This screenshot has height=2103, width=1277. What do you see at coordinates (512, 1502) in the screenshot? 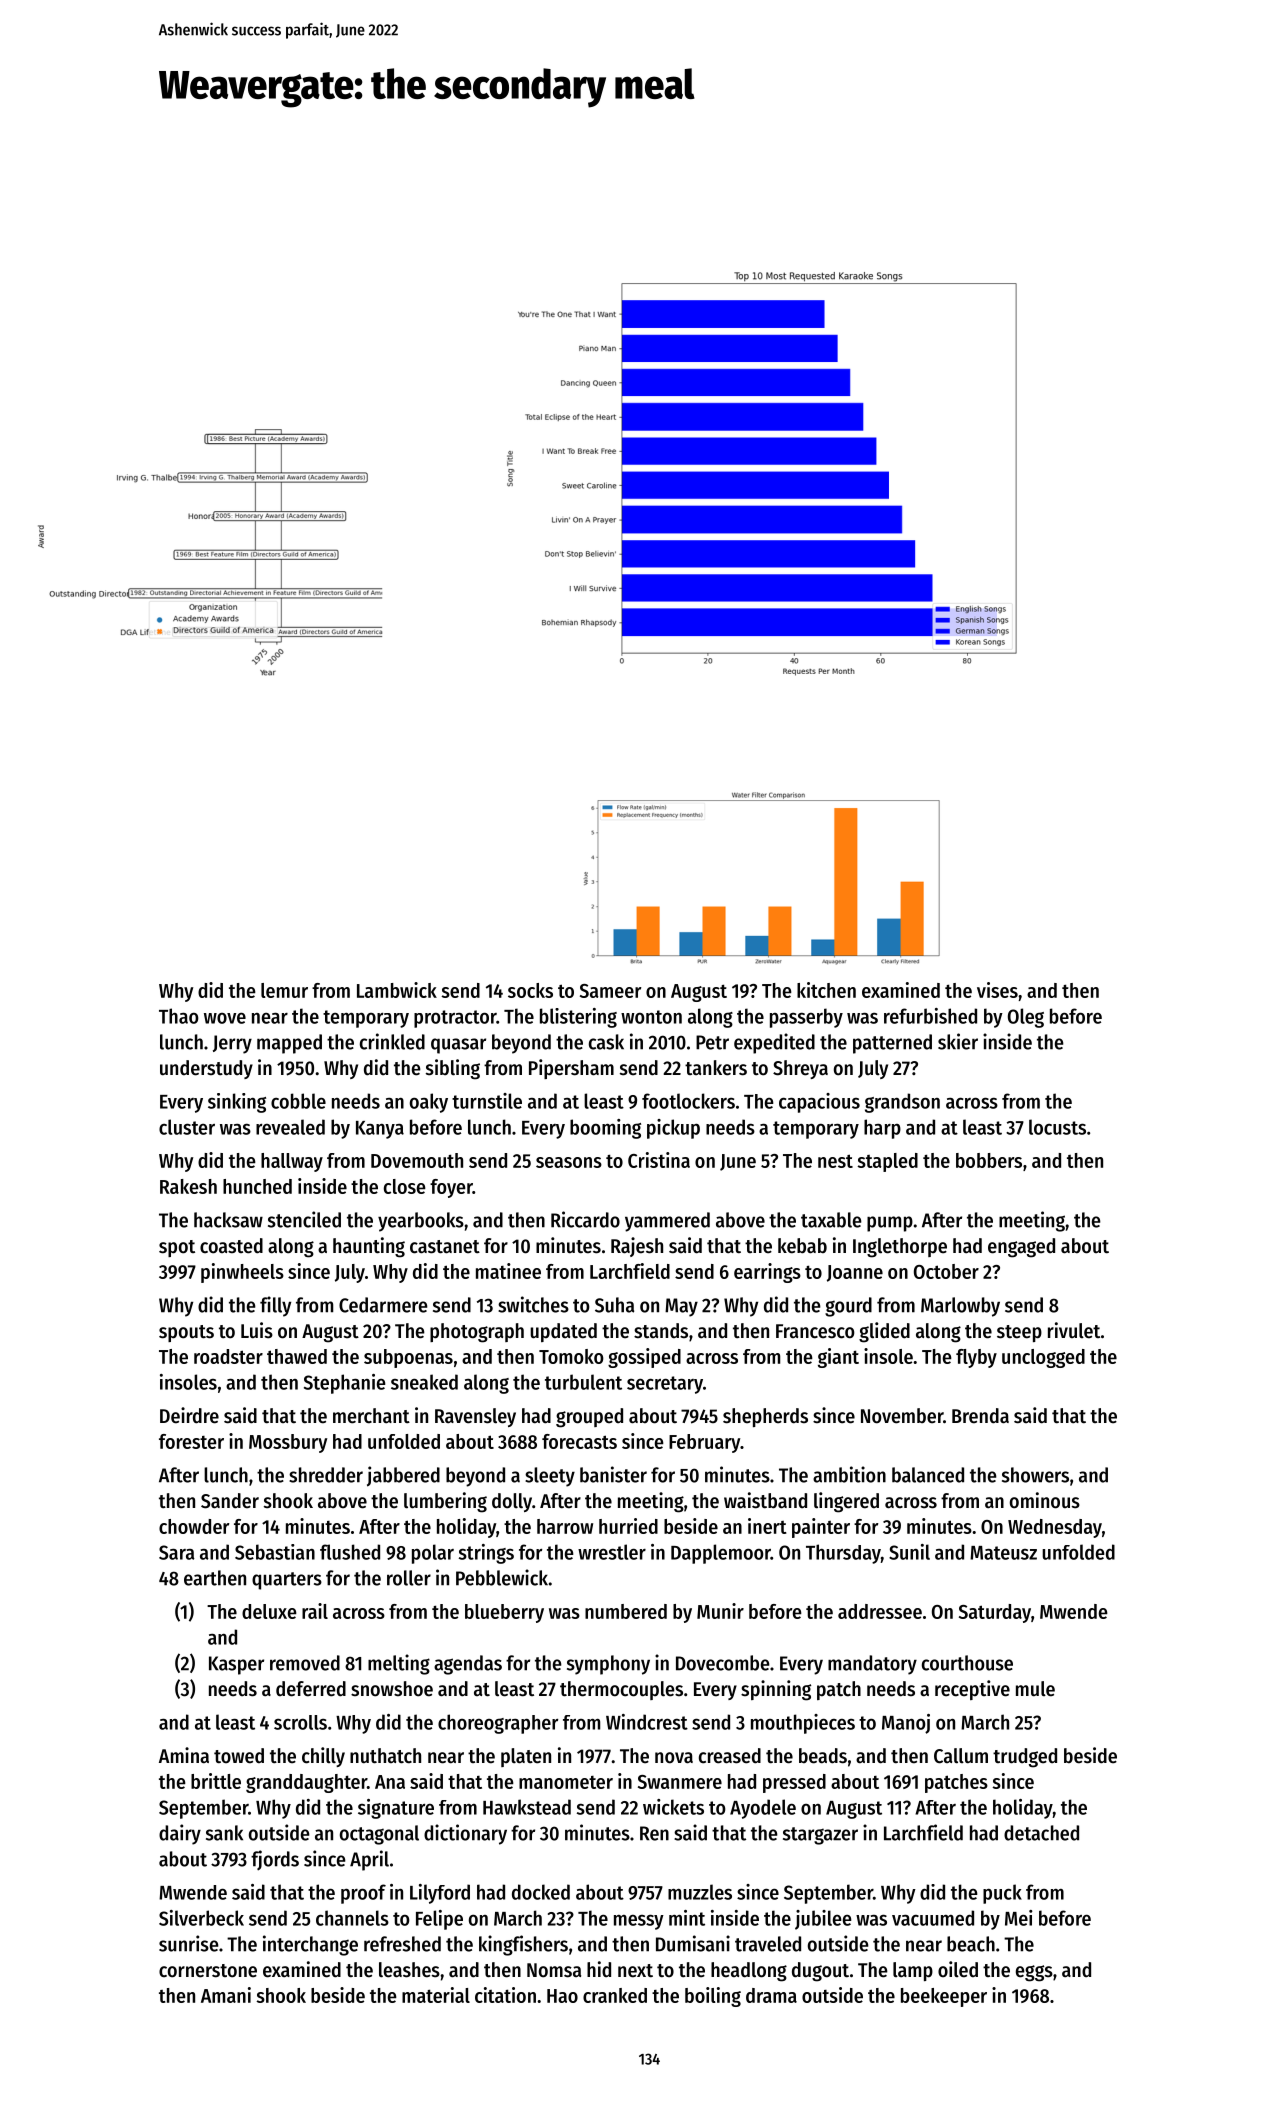
I see `dolly` at bounding box center [512, 1502].
